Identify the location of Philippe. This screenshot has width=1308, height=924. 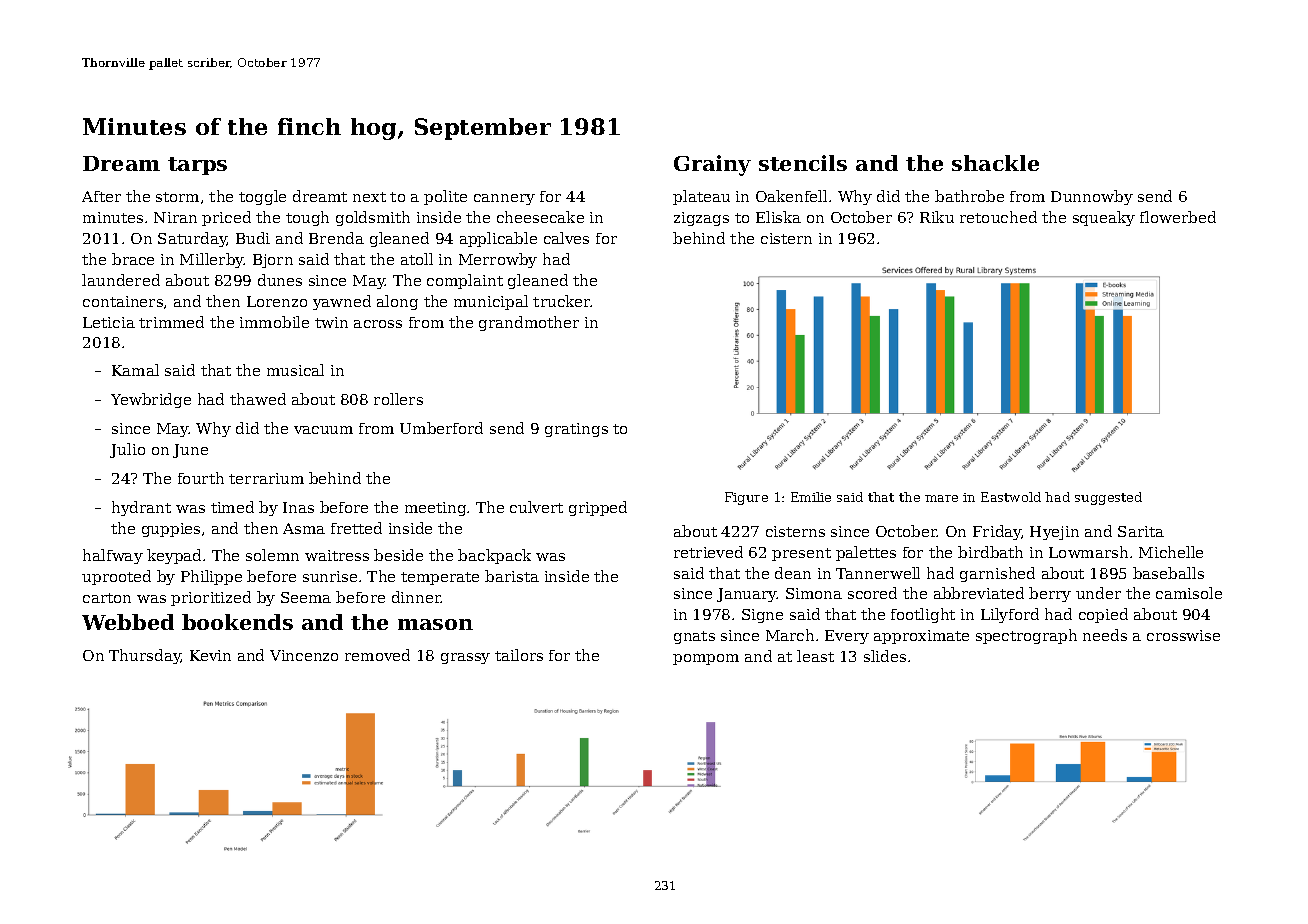
(211, 577).
